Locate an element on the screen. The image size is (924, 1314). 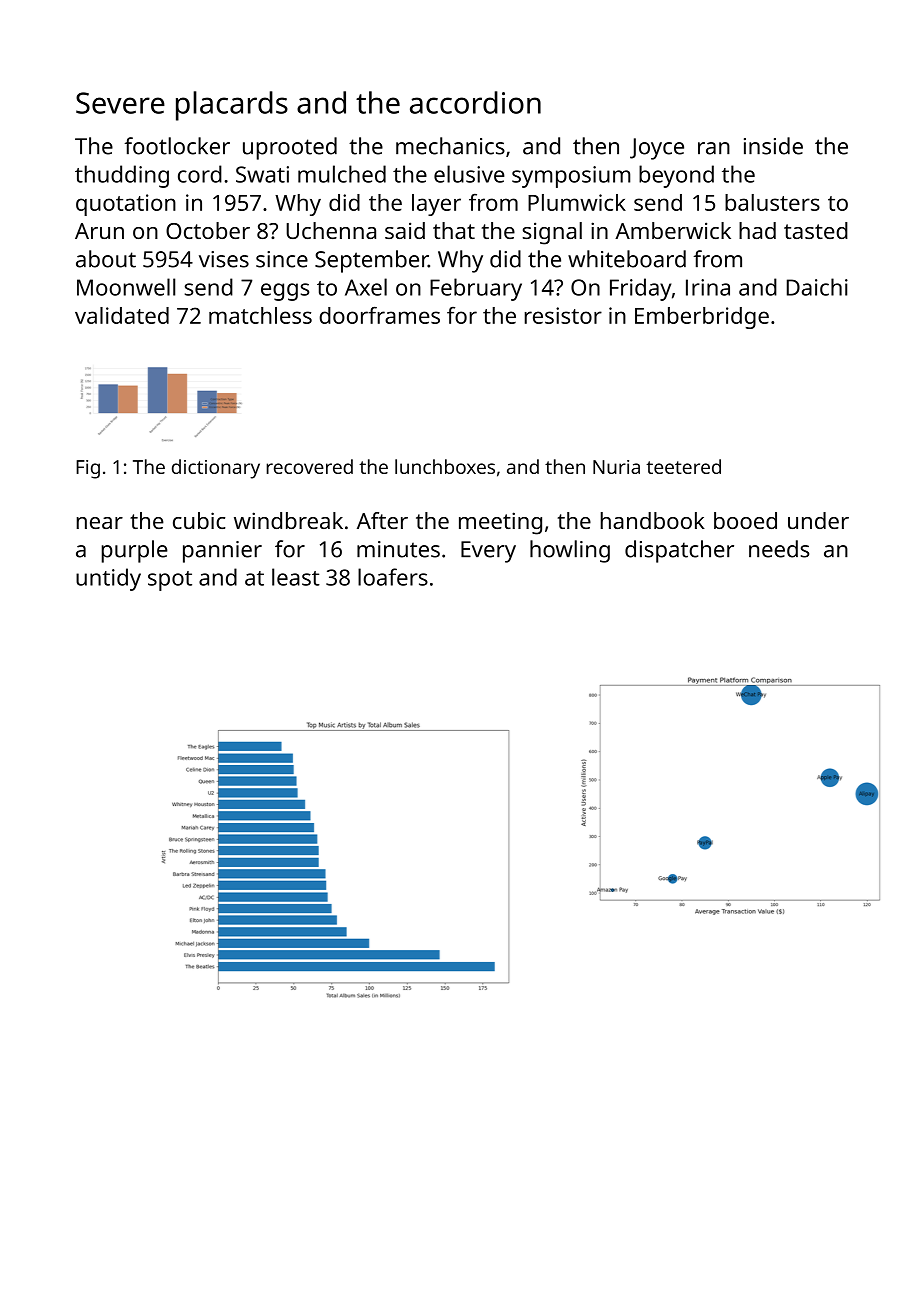
recovered is located at coordinates (309, 466).
